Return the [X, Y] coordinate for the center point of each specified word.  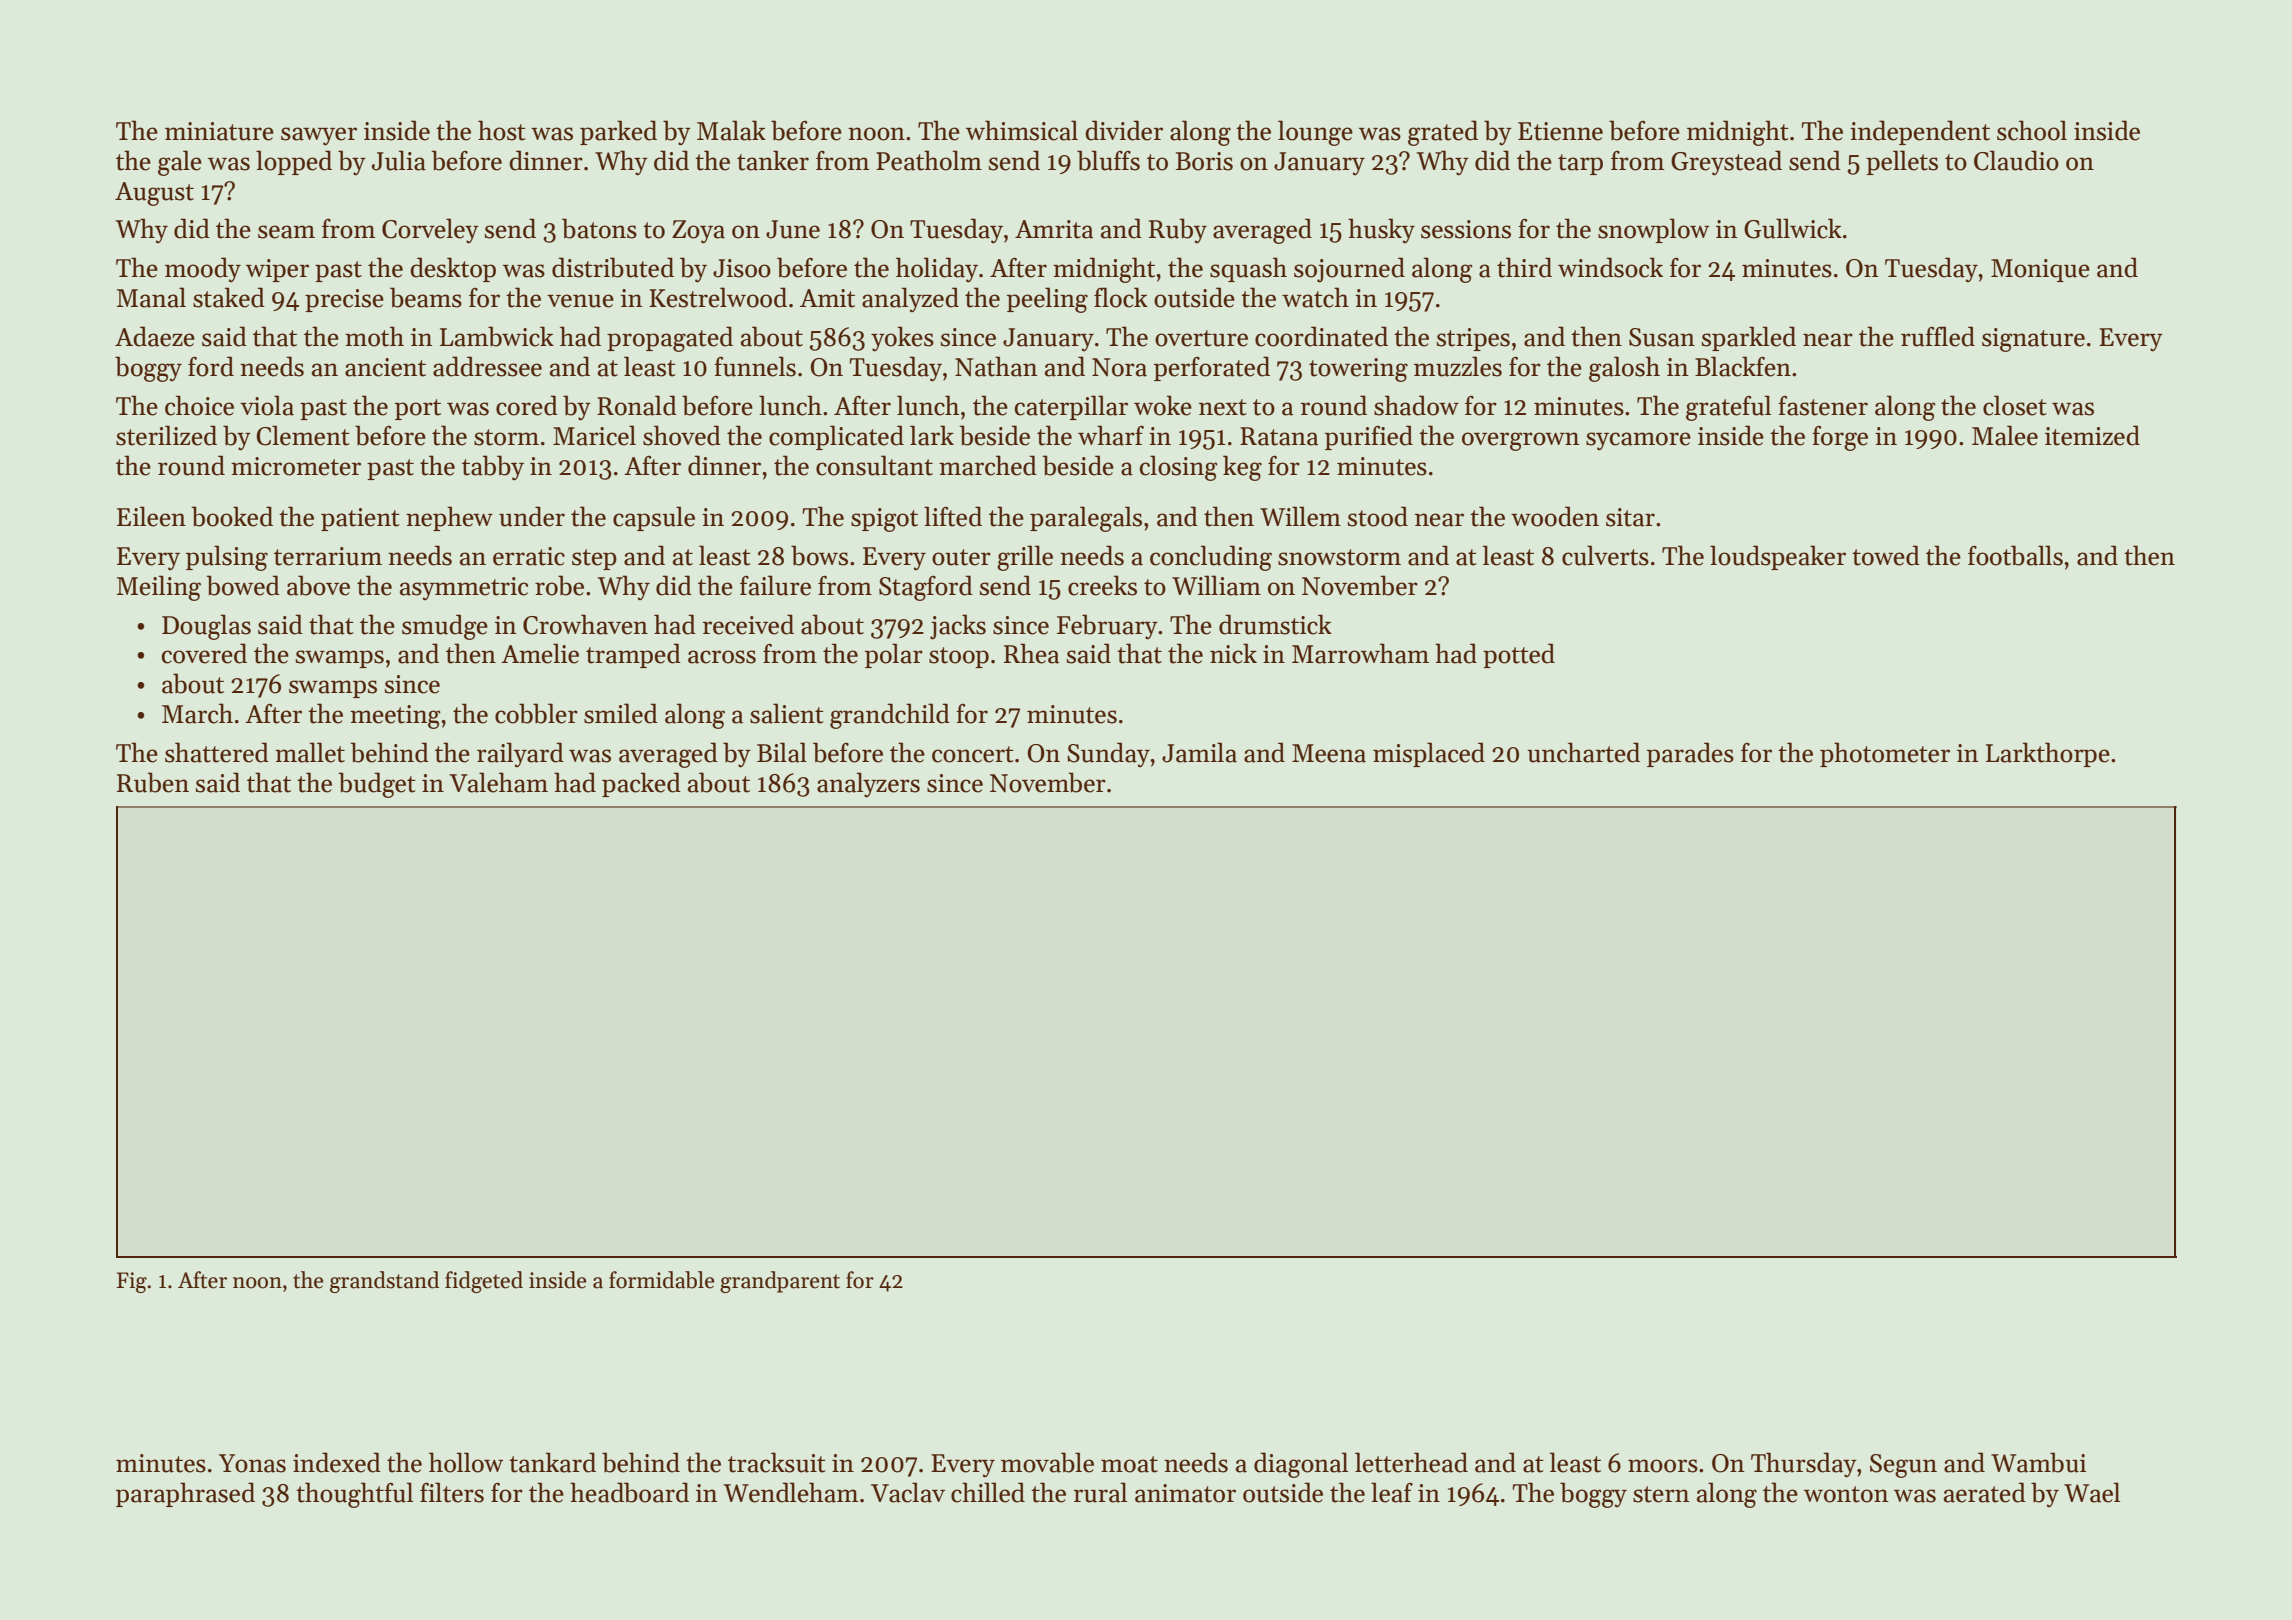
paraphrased [185, 1494]
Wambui [2039, 1462]
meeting [395, 717]
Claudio [2016, 160]
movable [1047, 1462]
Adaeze [155, 336]
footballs [2015, 555]
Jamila [1199, 752]
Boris [1204, 161]
